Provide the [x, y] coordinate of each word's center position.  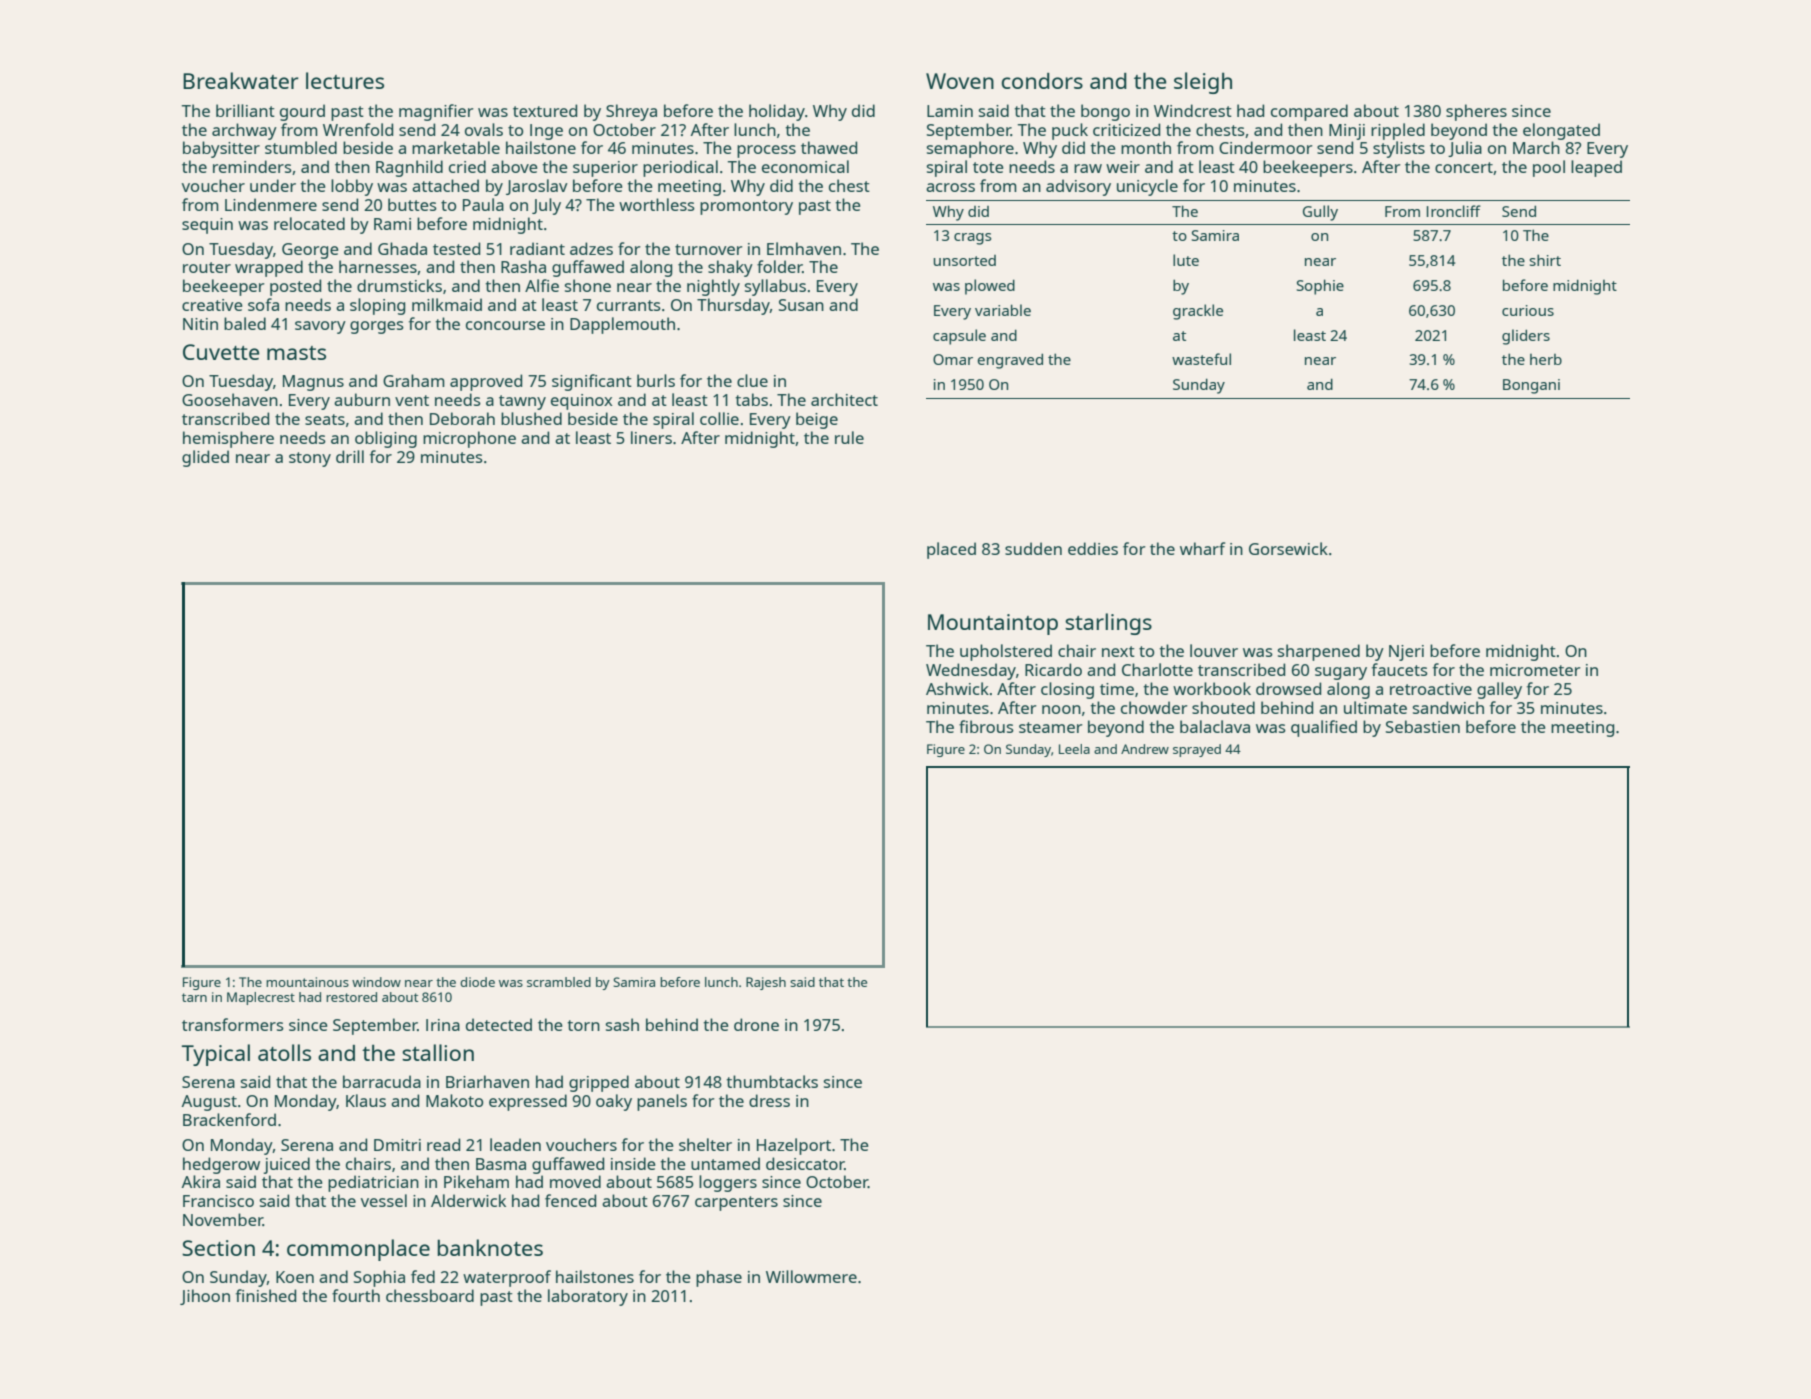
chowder [1154, 707]
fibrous [986, 726]
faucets [1400, 669]
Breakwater [241, 80]
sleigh [1203, 83]
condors [1042, 81]
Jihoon [205, 1297]
